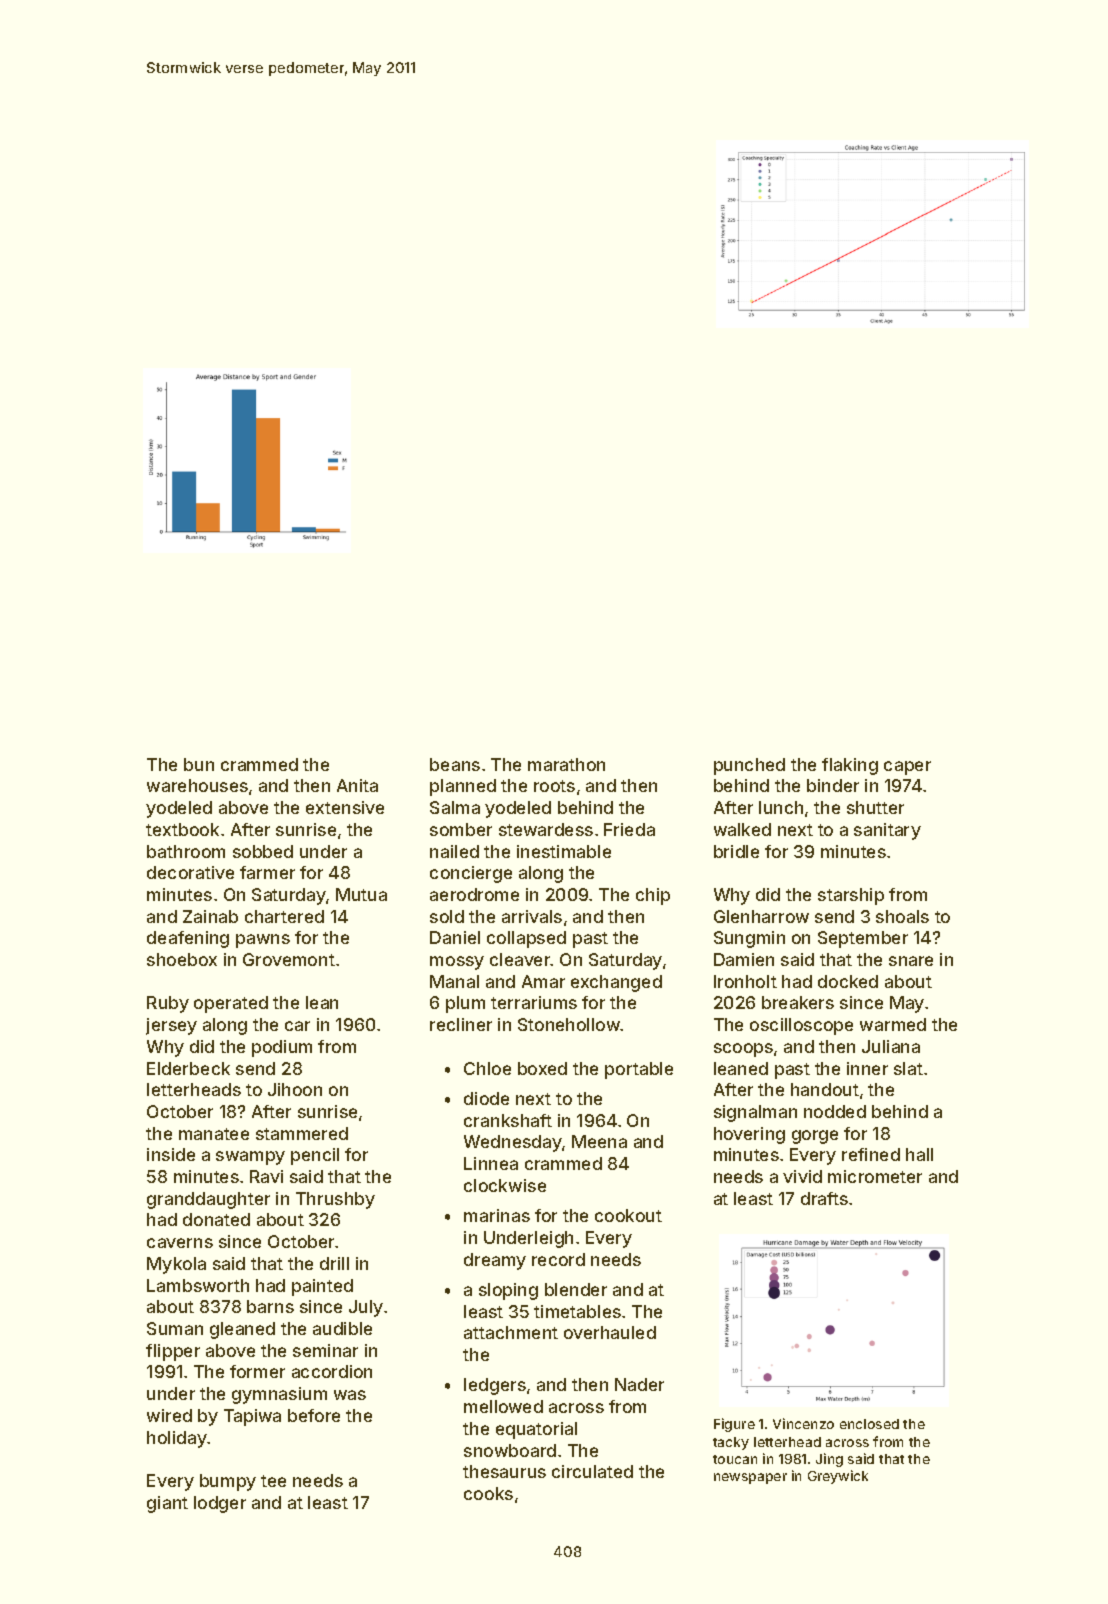 This image has height=1604, width=1108. What do you see at coordinates (180, 1243) in the image?
I see `caverns` at bounding box center [180, 1243].
